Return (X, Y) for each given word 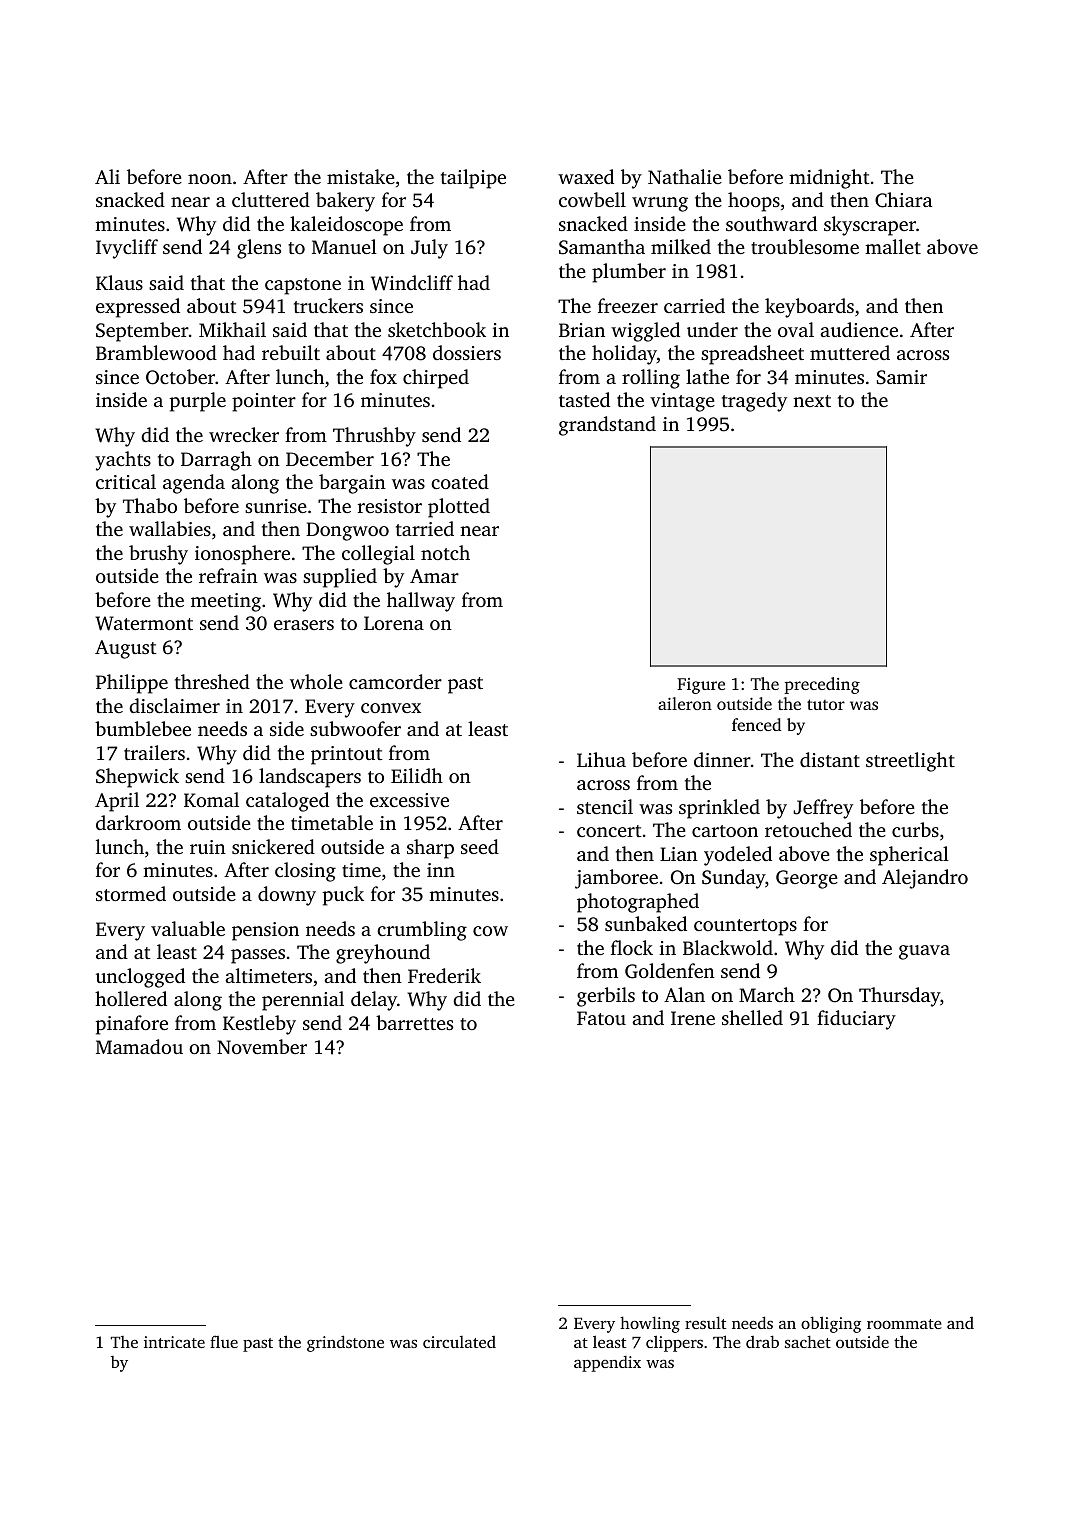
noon (210, 179)
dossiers (467, 352)
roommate (904, 1324)
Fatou (601, 1018)
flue (224, 1341)
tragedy (754, 402)
